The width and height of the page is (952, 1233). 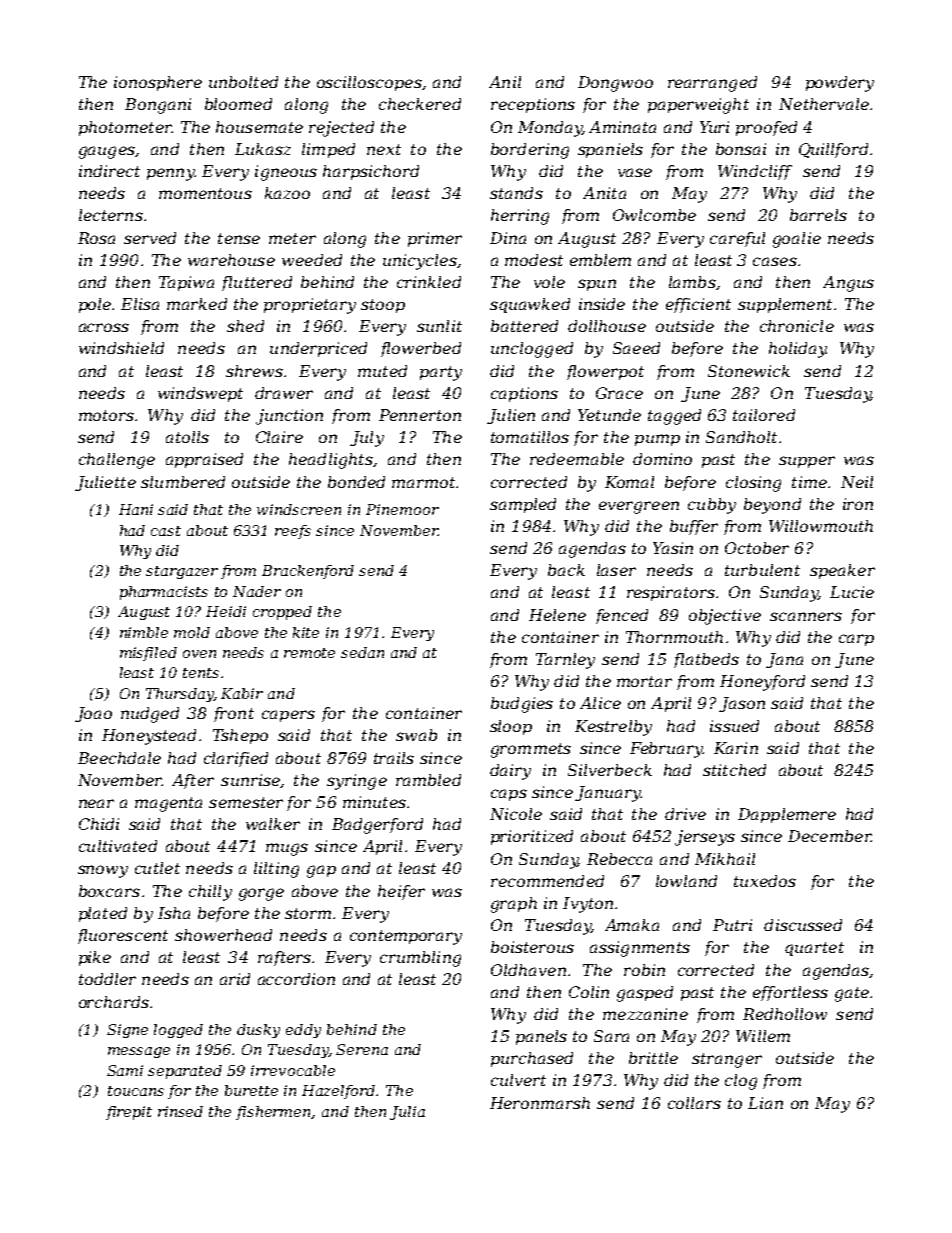 I want to click on Owlcombe, so click(x=654, y=215).
